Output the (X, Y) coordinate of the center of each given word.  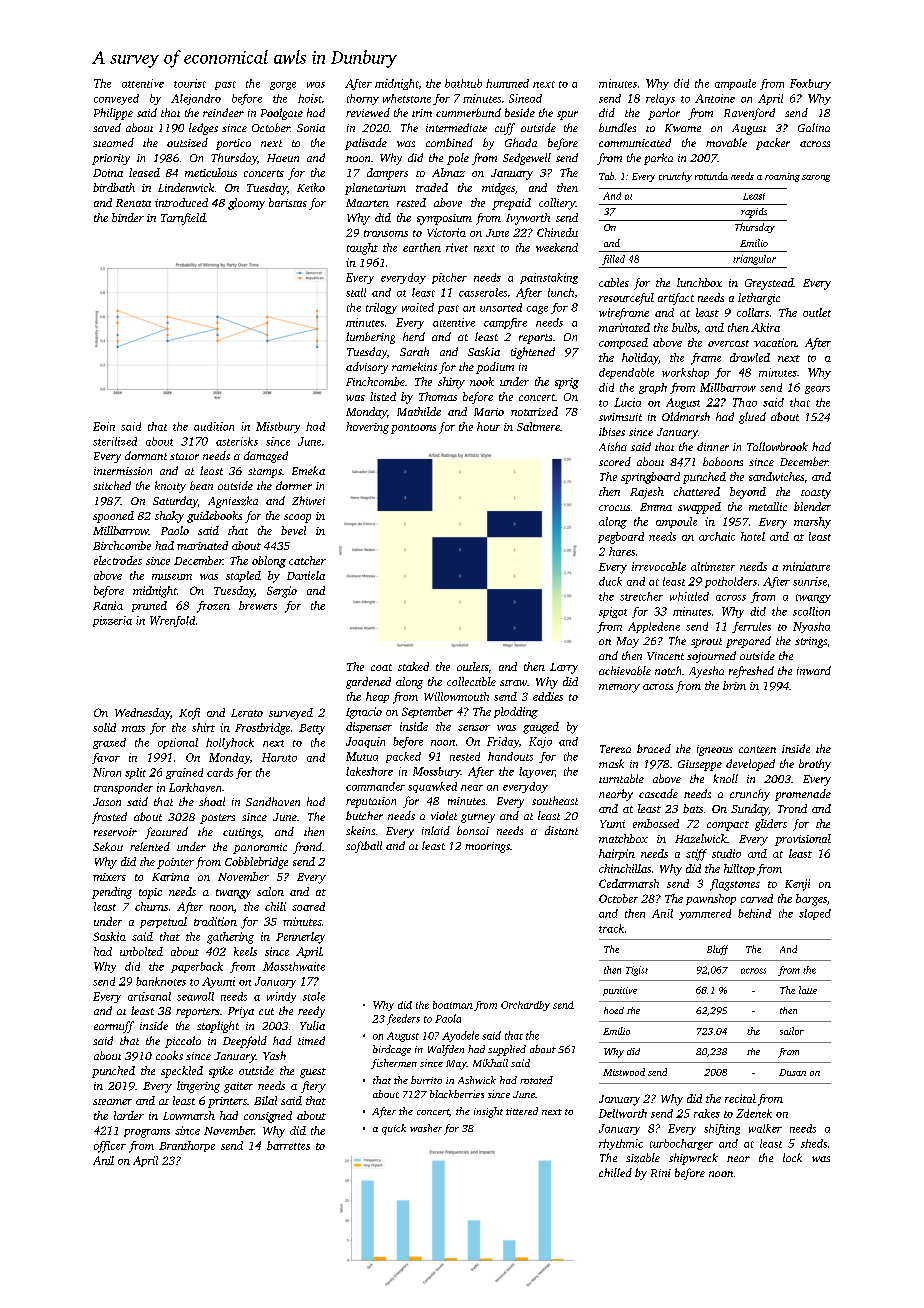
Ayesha (706, 672)
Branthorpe (187, 1146)
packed (403, 757)
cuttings (242, 833)
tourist (190, 83)
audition (214, 426)
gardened (368, 683)
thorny (363, 99)
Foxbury (810, 84)
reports (535, 339)
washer (426, 1128)
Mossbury (437, 772)
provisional (803, 840)
